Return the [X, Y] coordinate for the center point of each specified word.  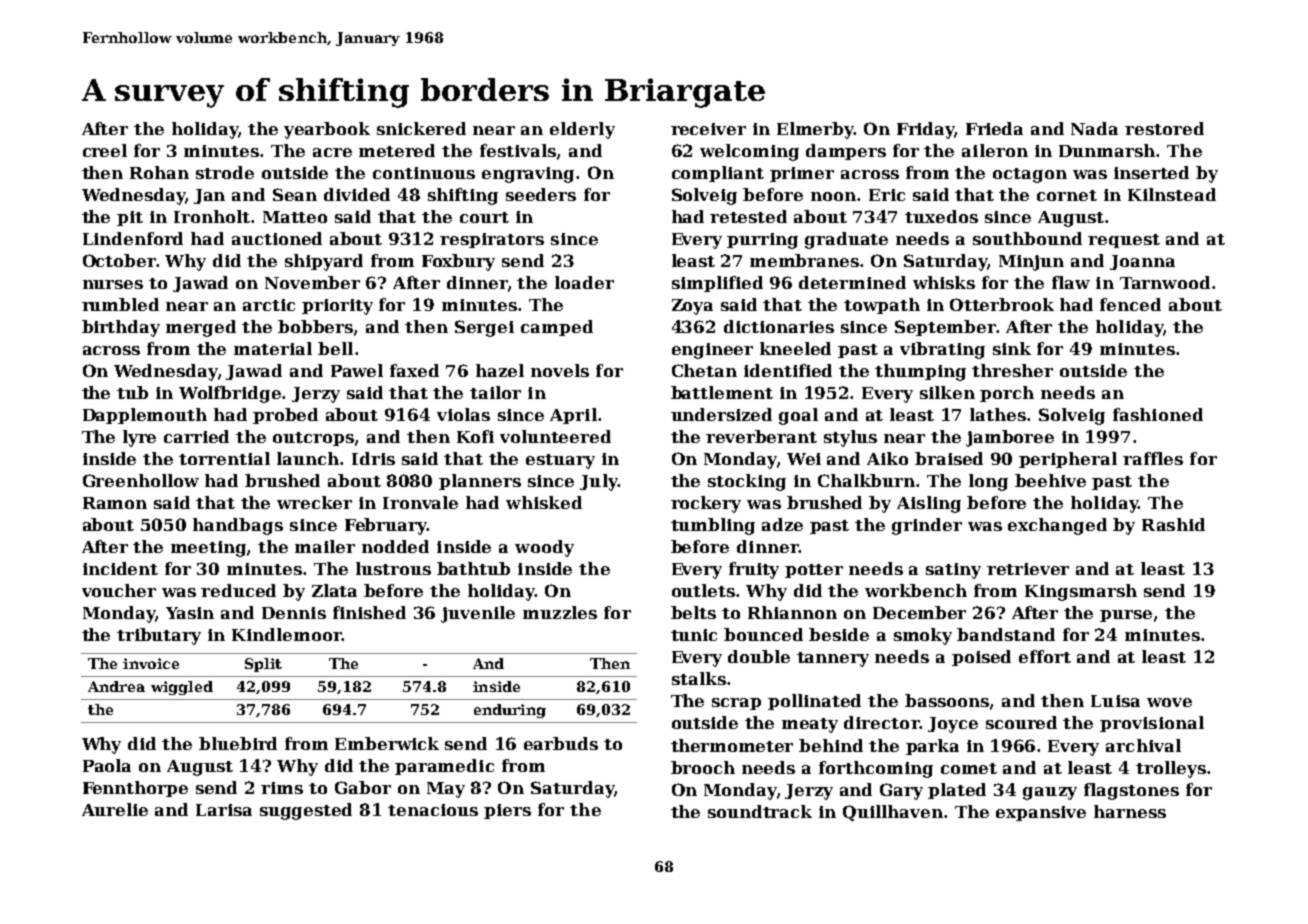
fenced [1130, 304]
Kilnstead [1172, 194]
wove [1169, 702]
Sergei [484, 328]
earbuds [561, 743]
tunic [694, 635]
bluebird [238, 743]
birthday [121, 328]
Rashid [1173, 524]
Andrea [116, 686]
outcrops [313, 439]
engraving [529, 175]
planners [480, 482]
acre [332, 152]
